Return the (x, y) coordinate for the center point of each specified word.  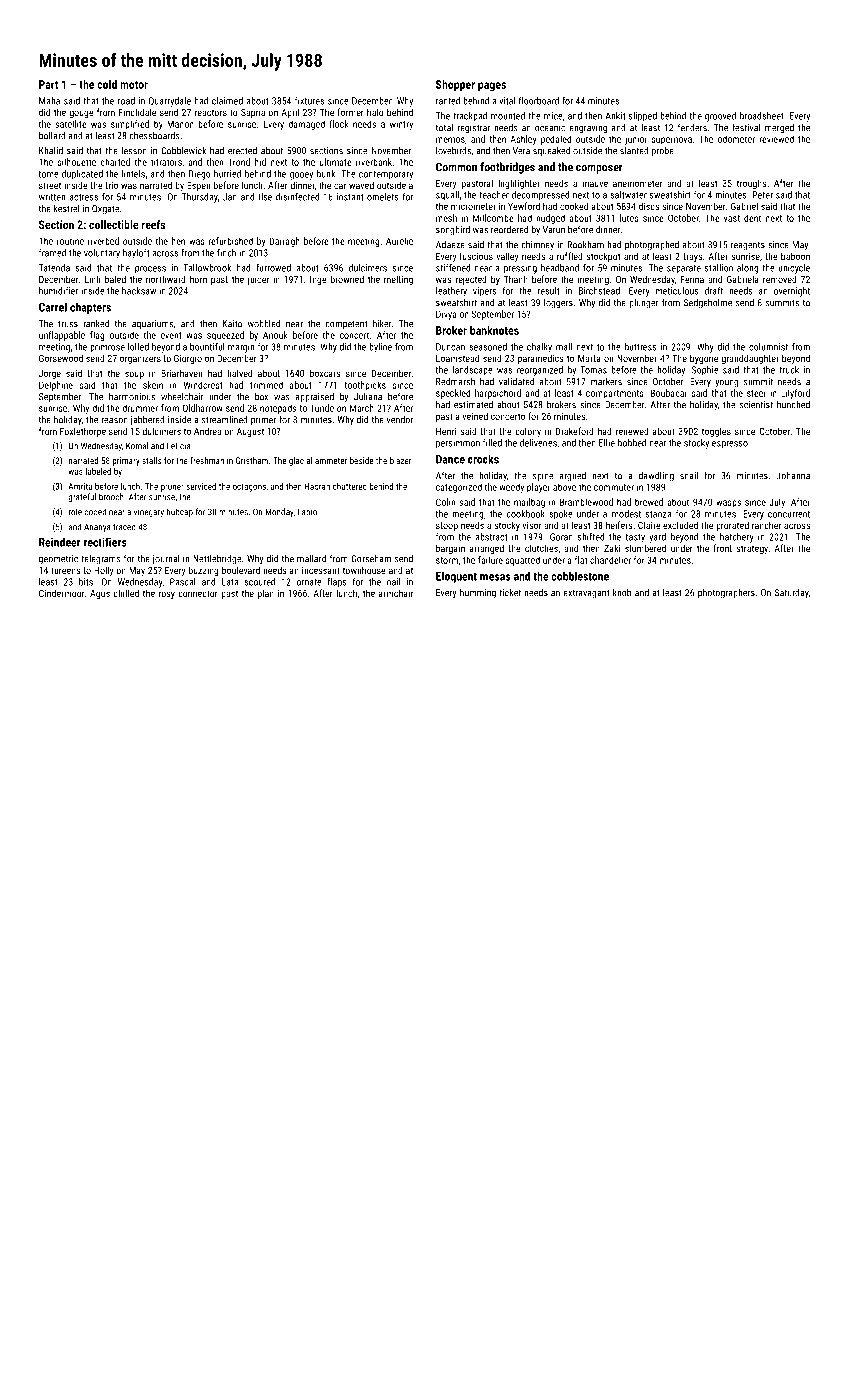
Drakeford (575, 431)
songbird (453, 231)
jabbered (148, 421)
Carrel (53, 307)
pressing (520, 269)
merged (779, 129)
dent (752, 218)
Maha (49, 101)
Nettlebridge (217, 560)
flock (339, 124)
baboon (795, 256)
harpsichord (498, 394)
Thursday (200, 198)
